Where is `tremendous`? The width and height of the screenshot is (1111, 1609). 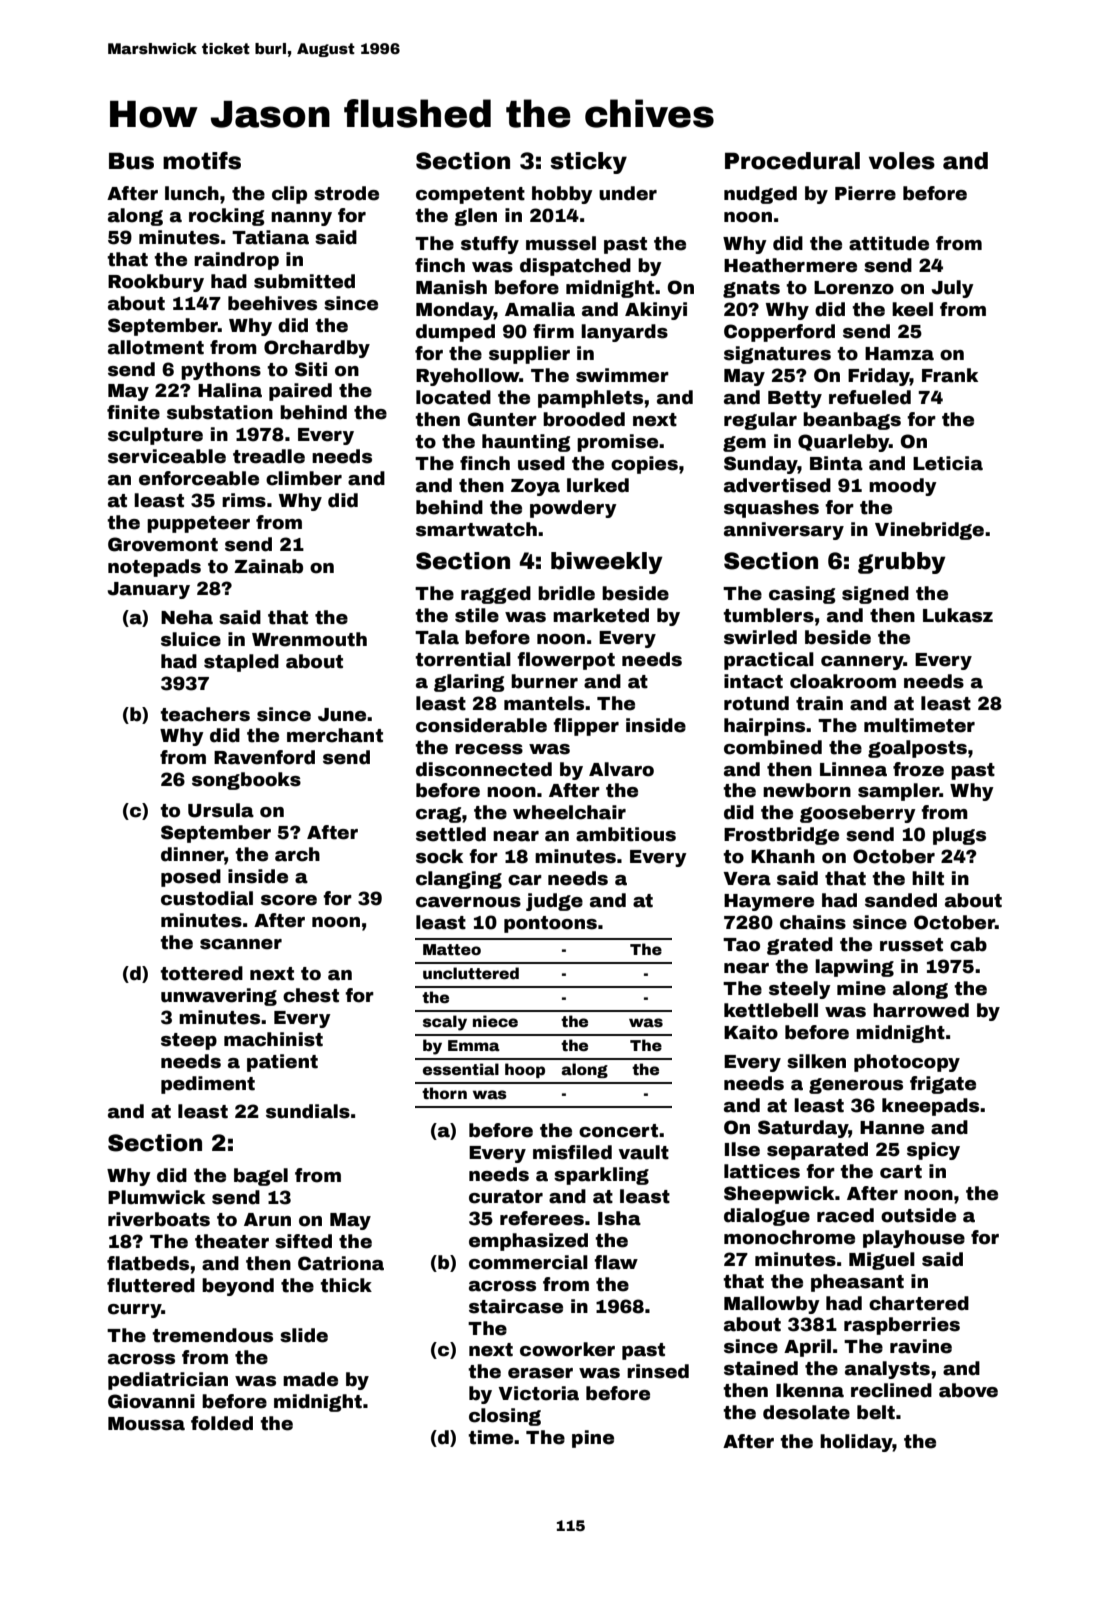 tremendous is located at coordinates (212, 1335).
